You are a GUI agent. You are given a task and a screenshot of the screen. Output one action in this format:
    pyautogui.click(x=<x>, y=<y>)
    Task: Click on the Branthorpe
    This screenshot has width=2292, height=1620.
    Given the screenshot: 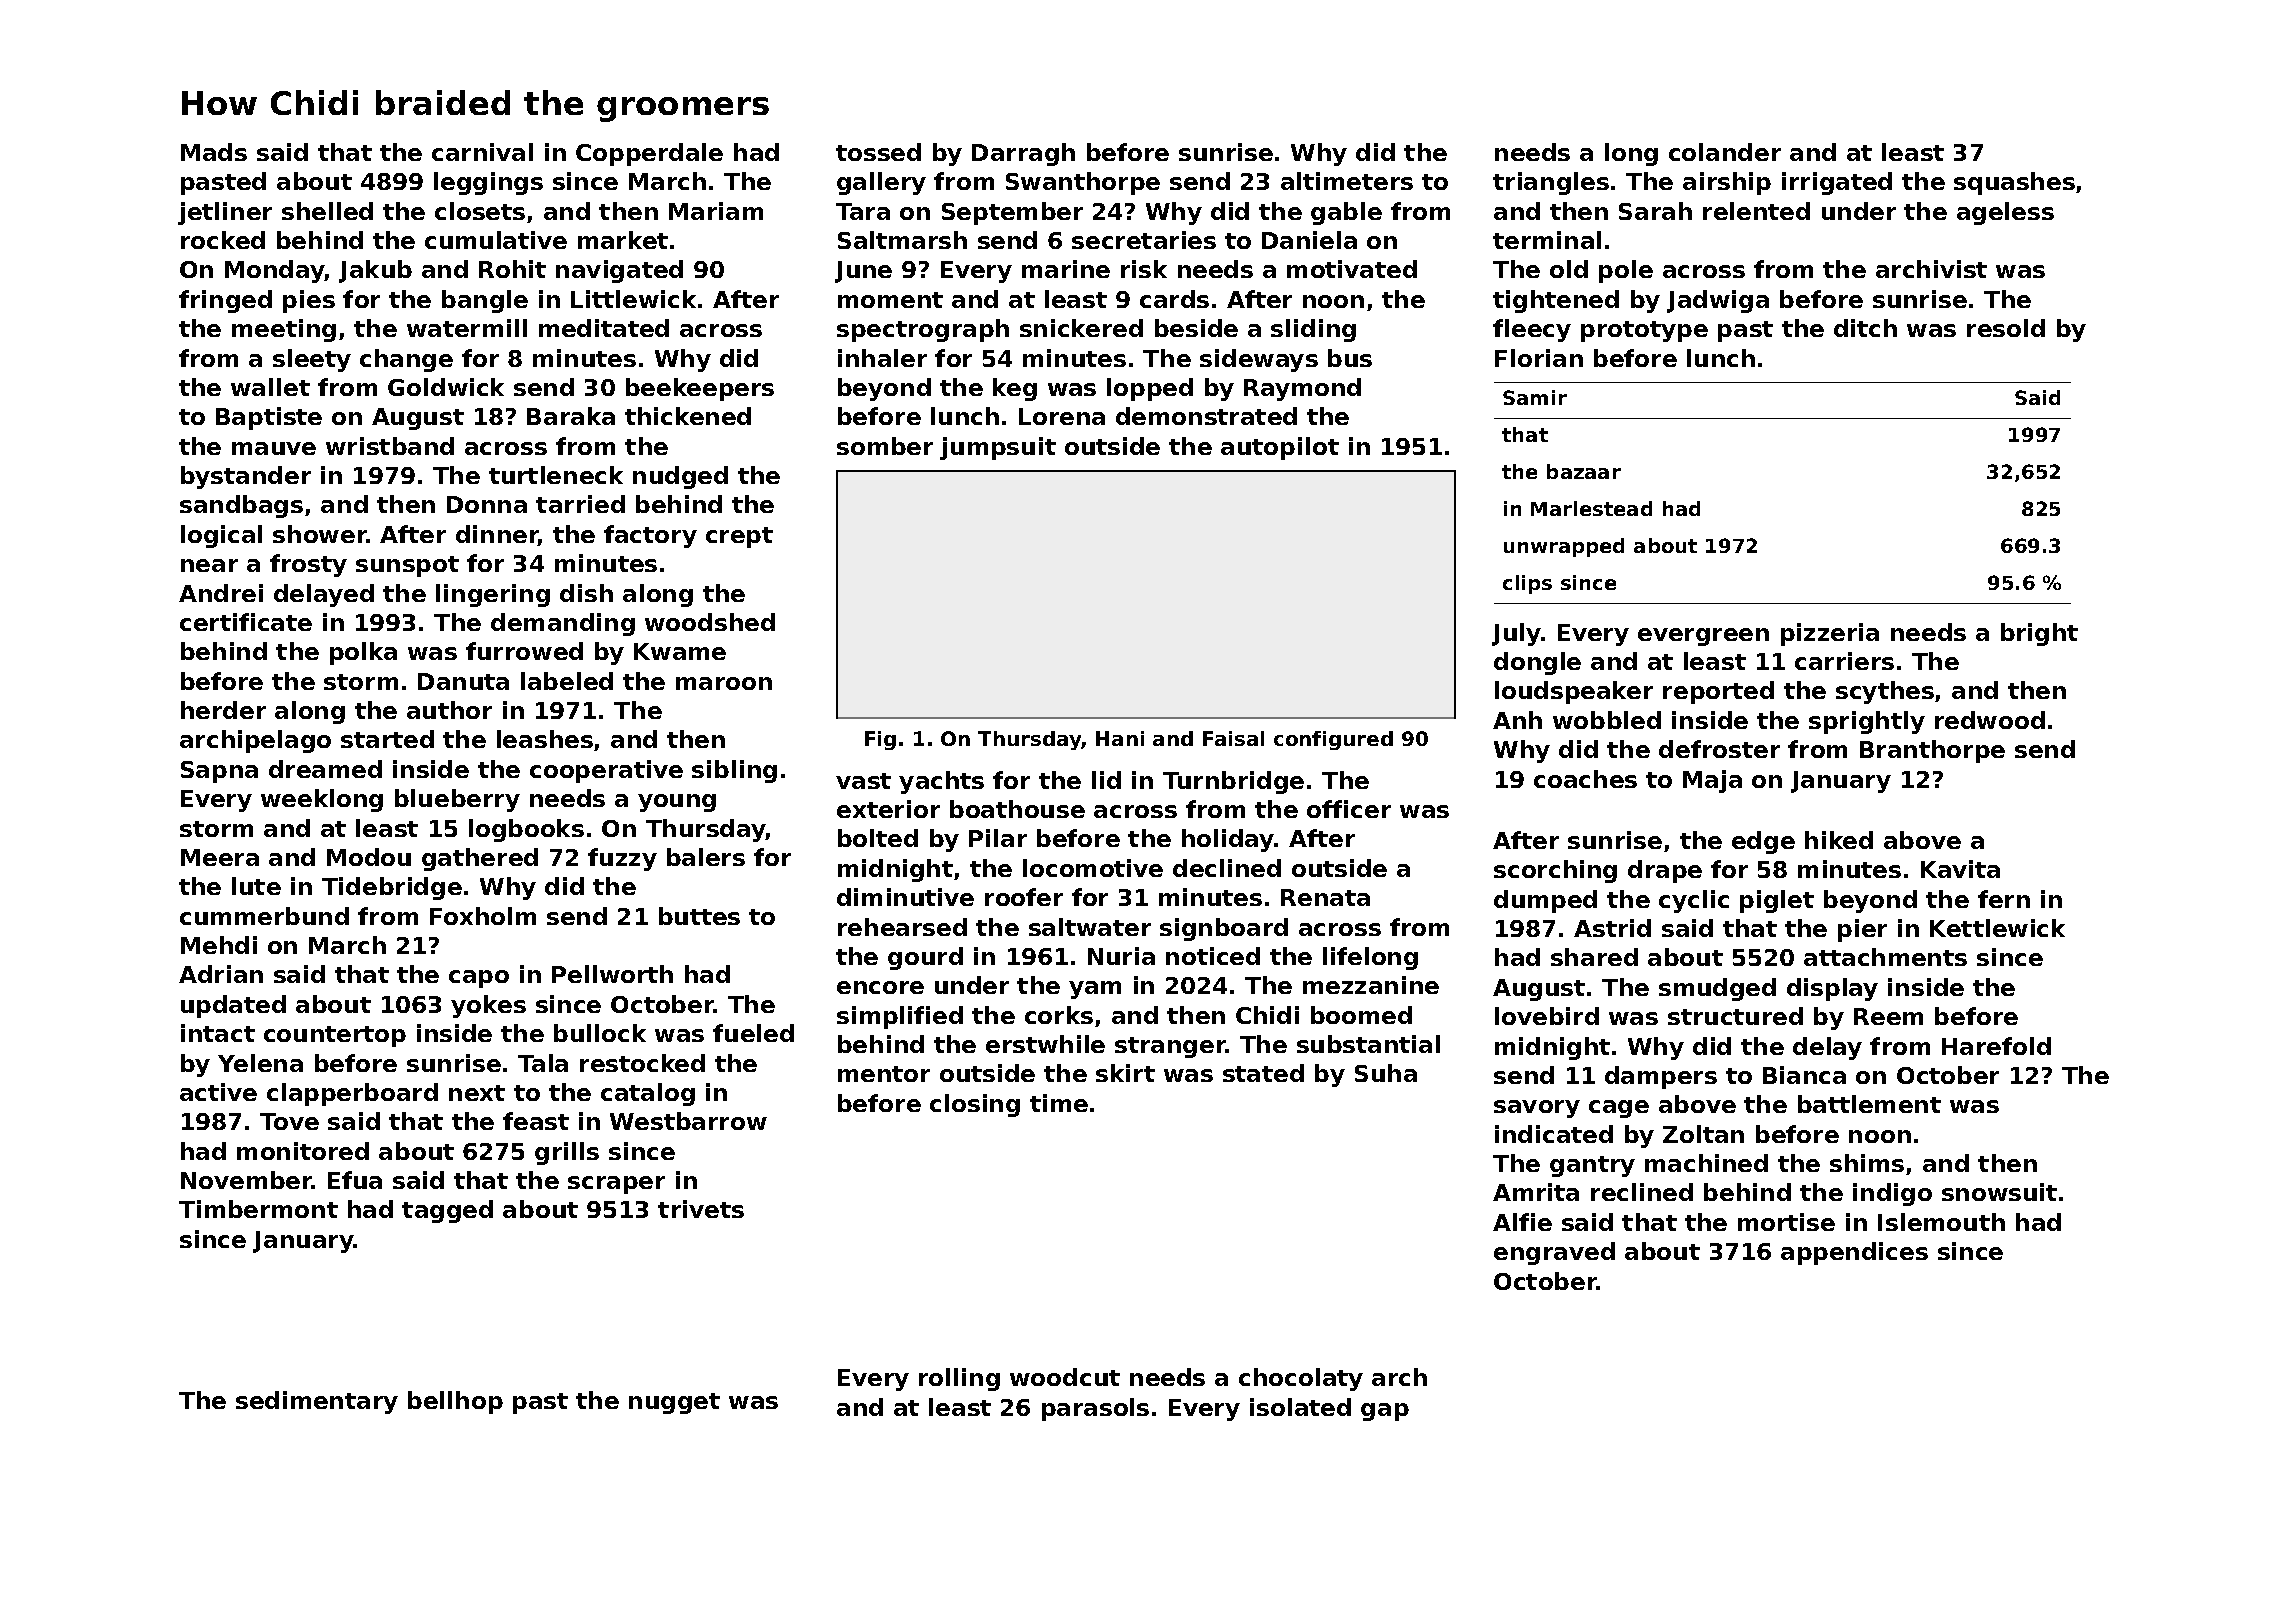 What is the action you would take?
    pyautogui.click(x=1932, y=751)
